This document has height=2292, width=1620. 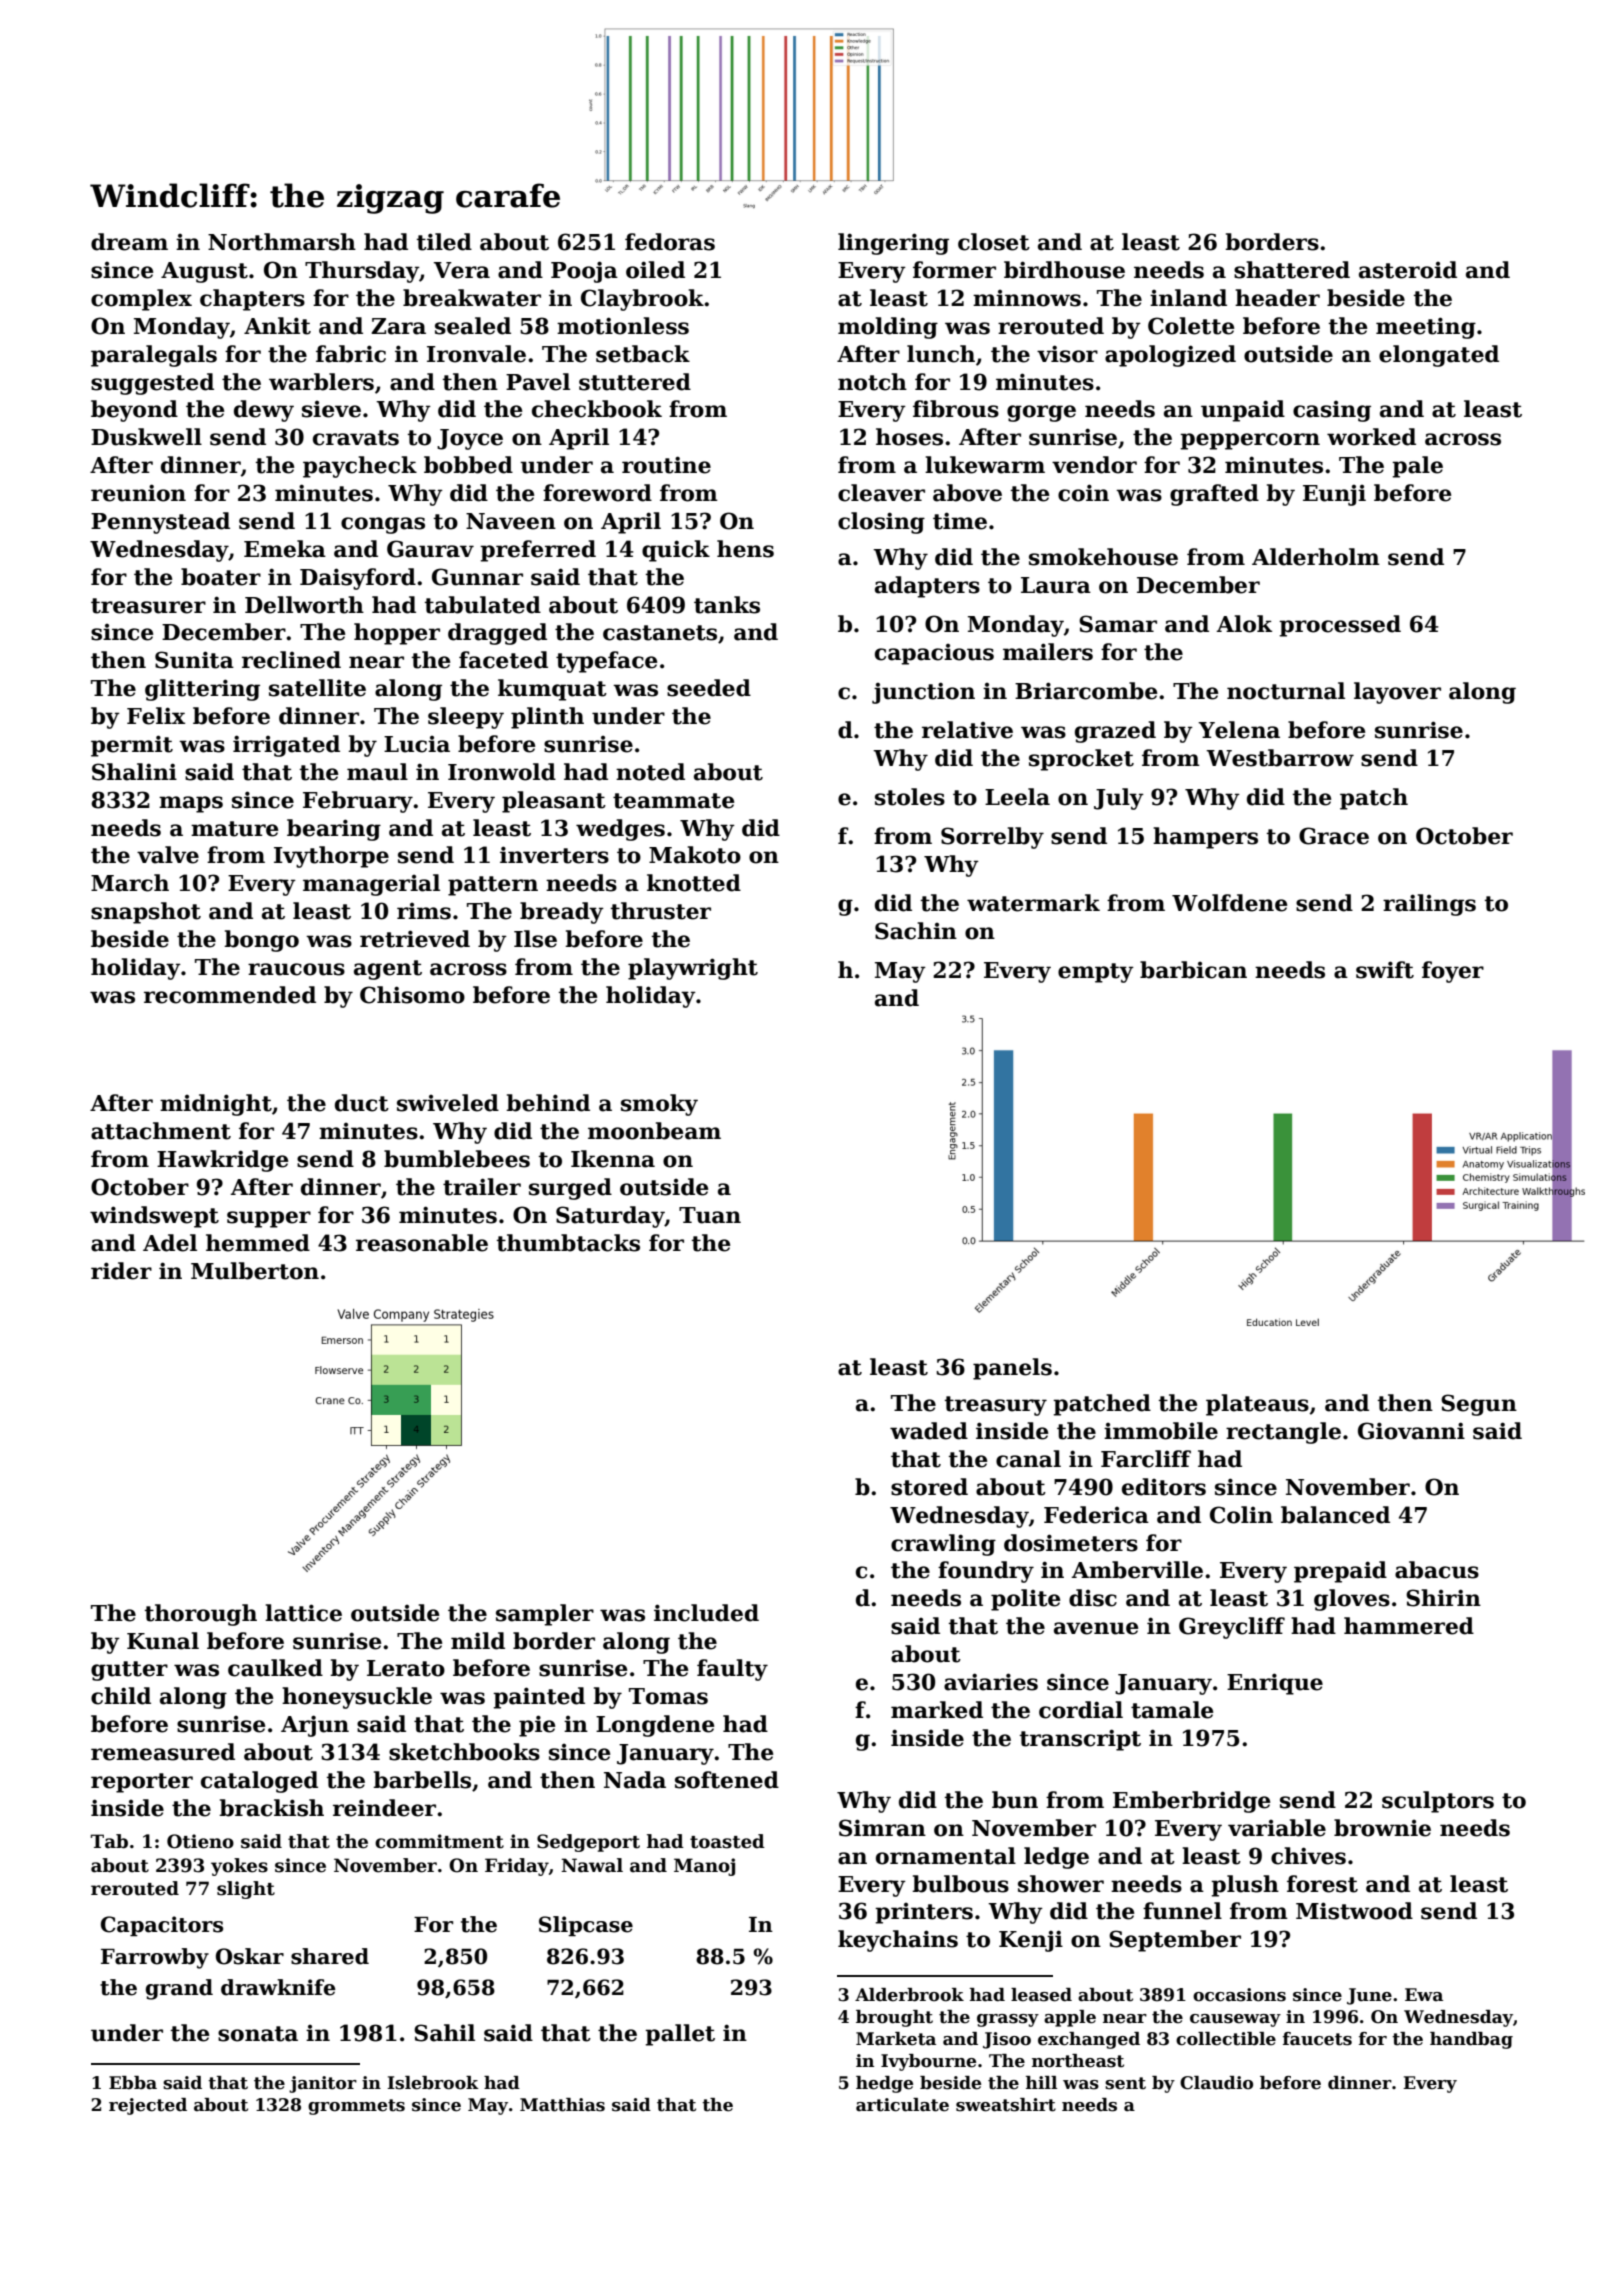 I want to click on closing, so click(x=881, y=523).
